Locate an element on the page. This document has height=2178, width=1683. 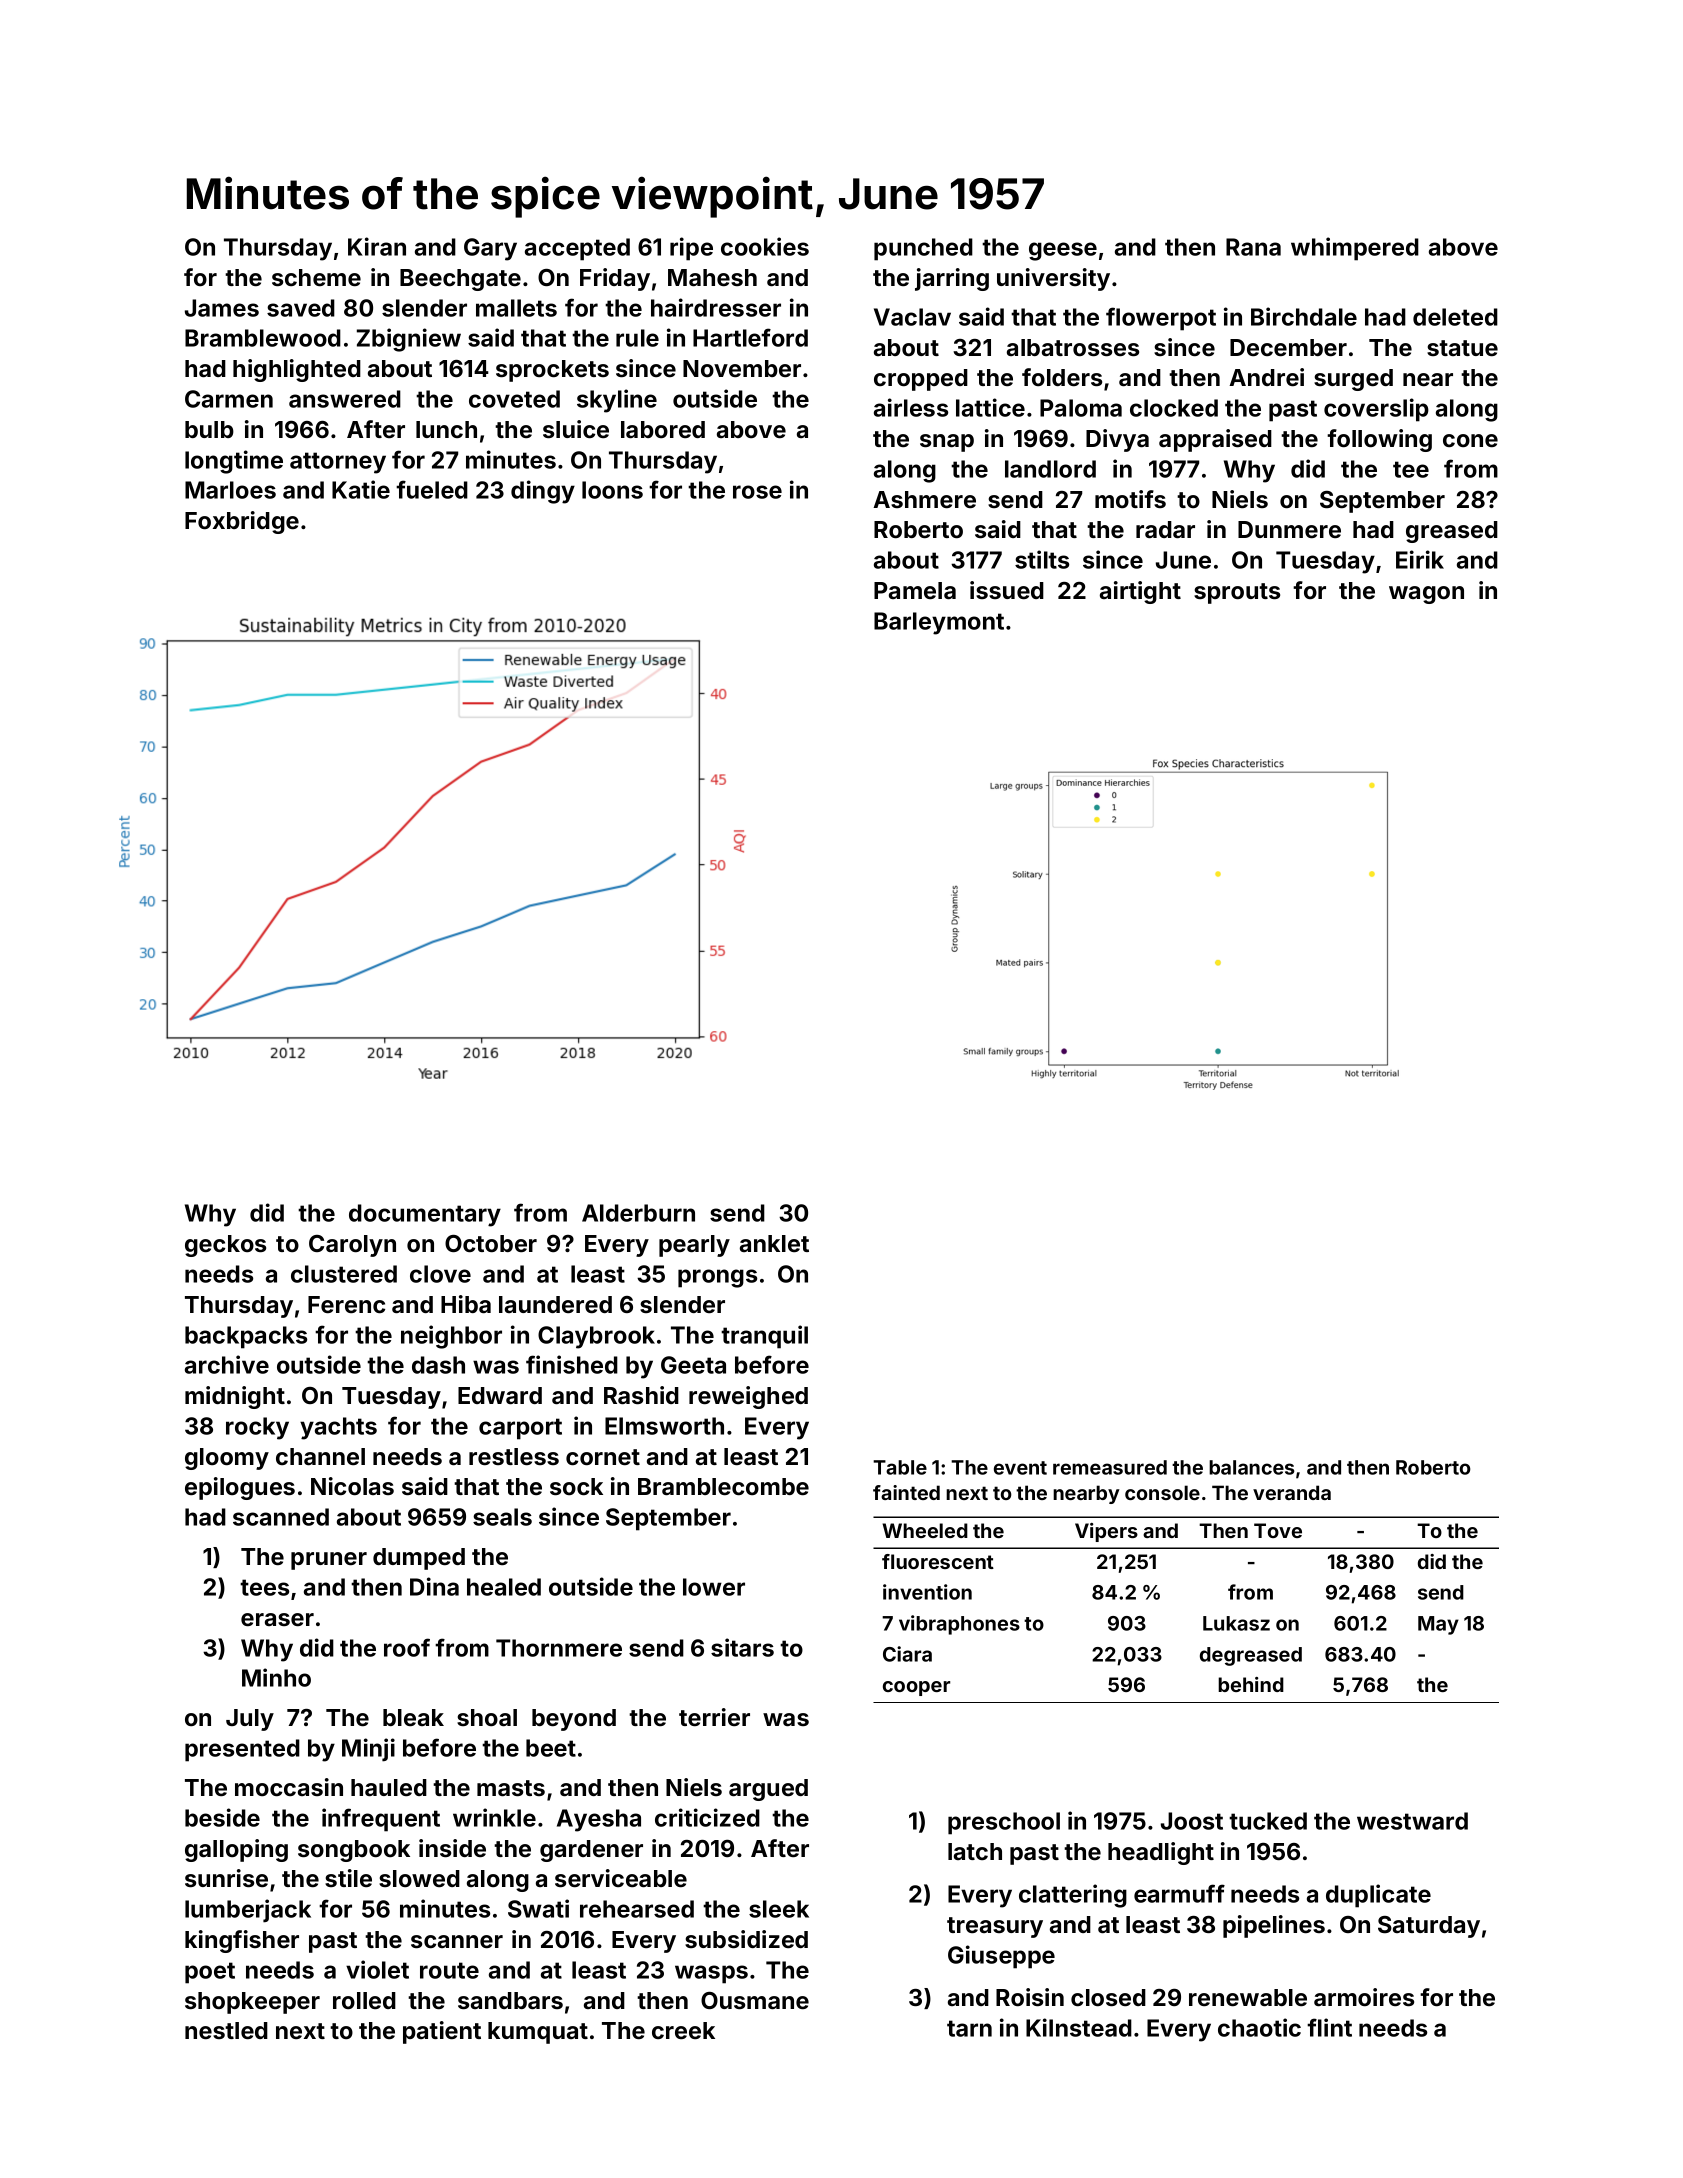
Barleymont is located at coordinates (939, 623).
